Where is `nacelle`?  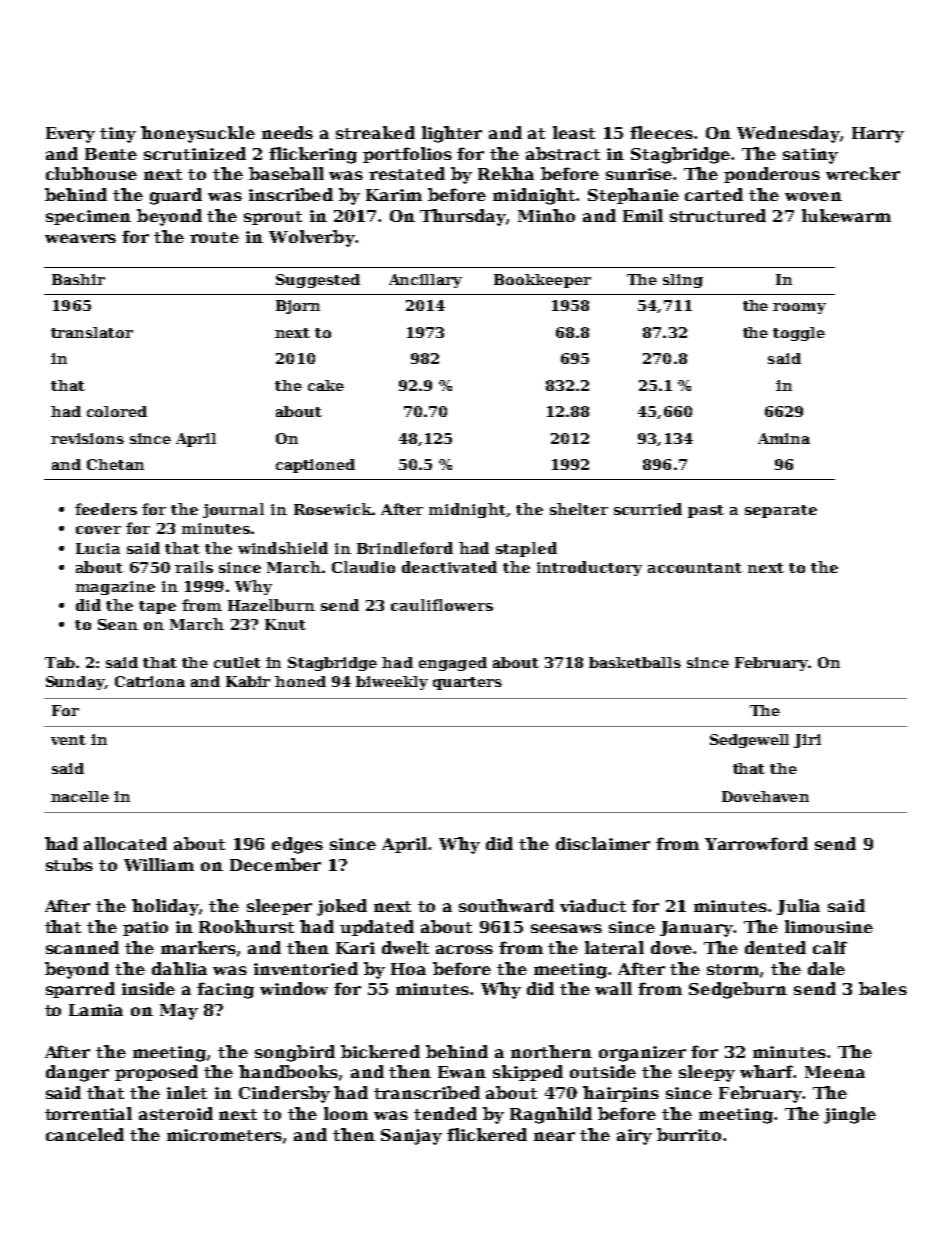 nacelle is located at coordinates (80, 796).
